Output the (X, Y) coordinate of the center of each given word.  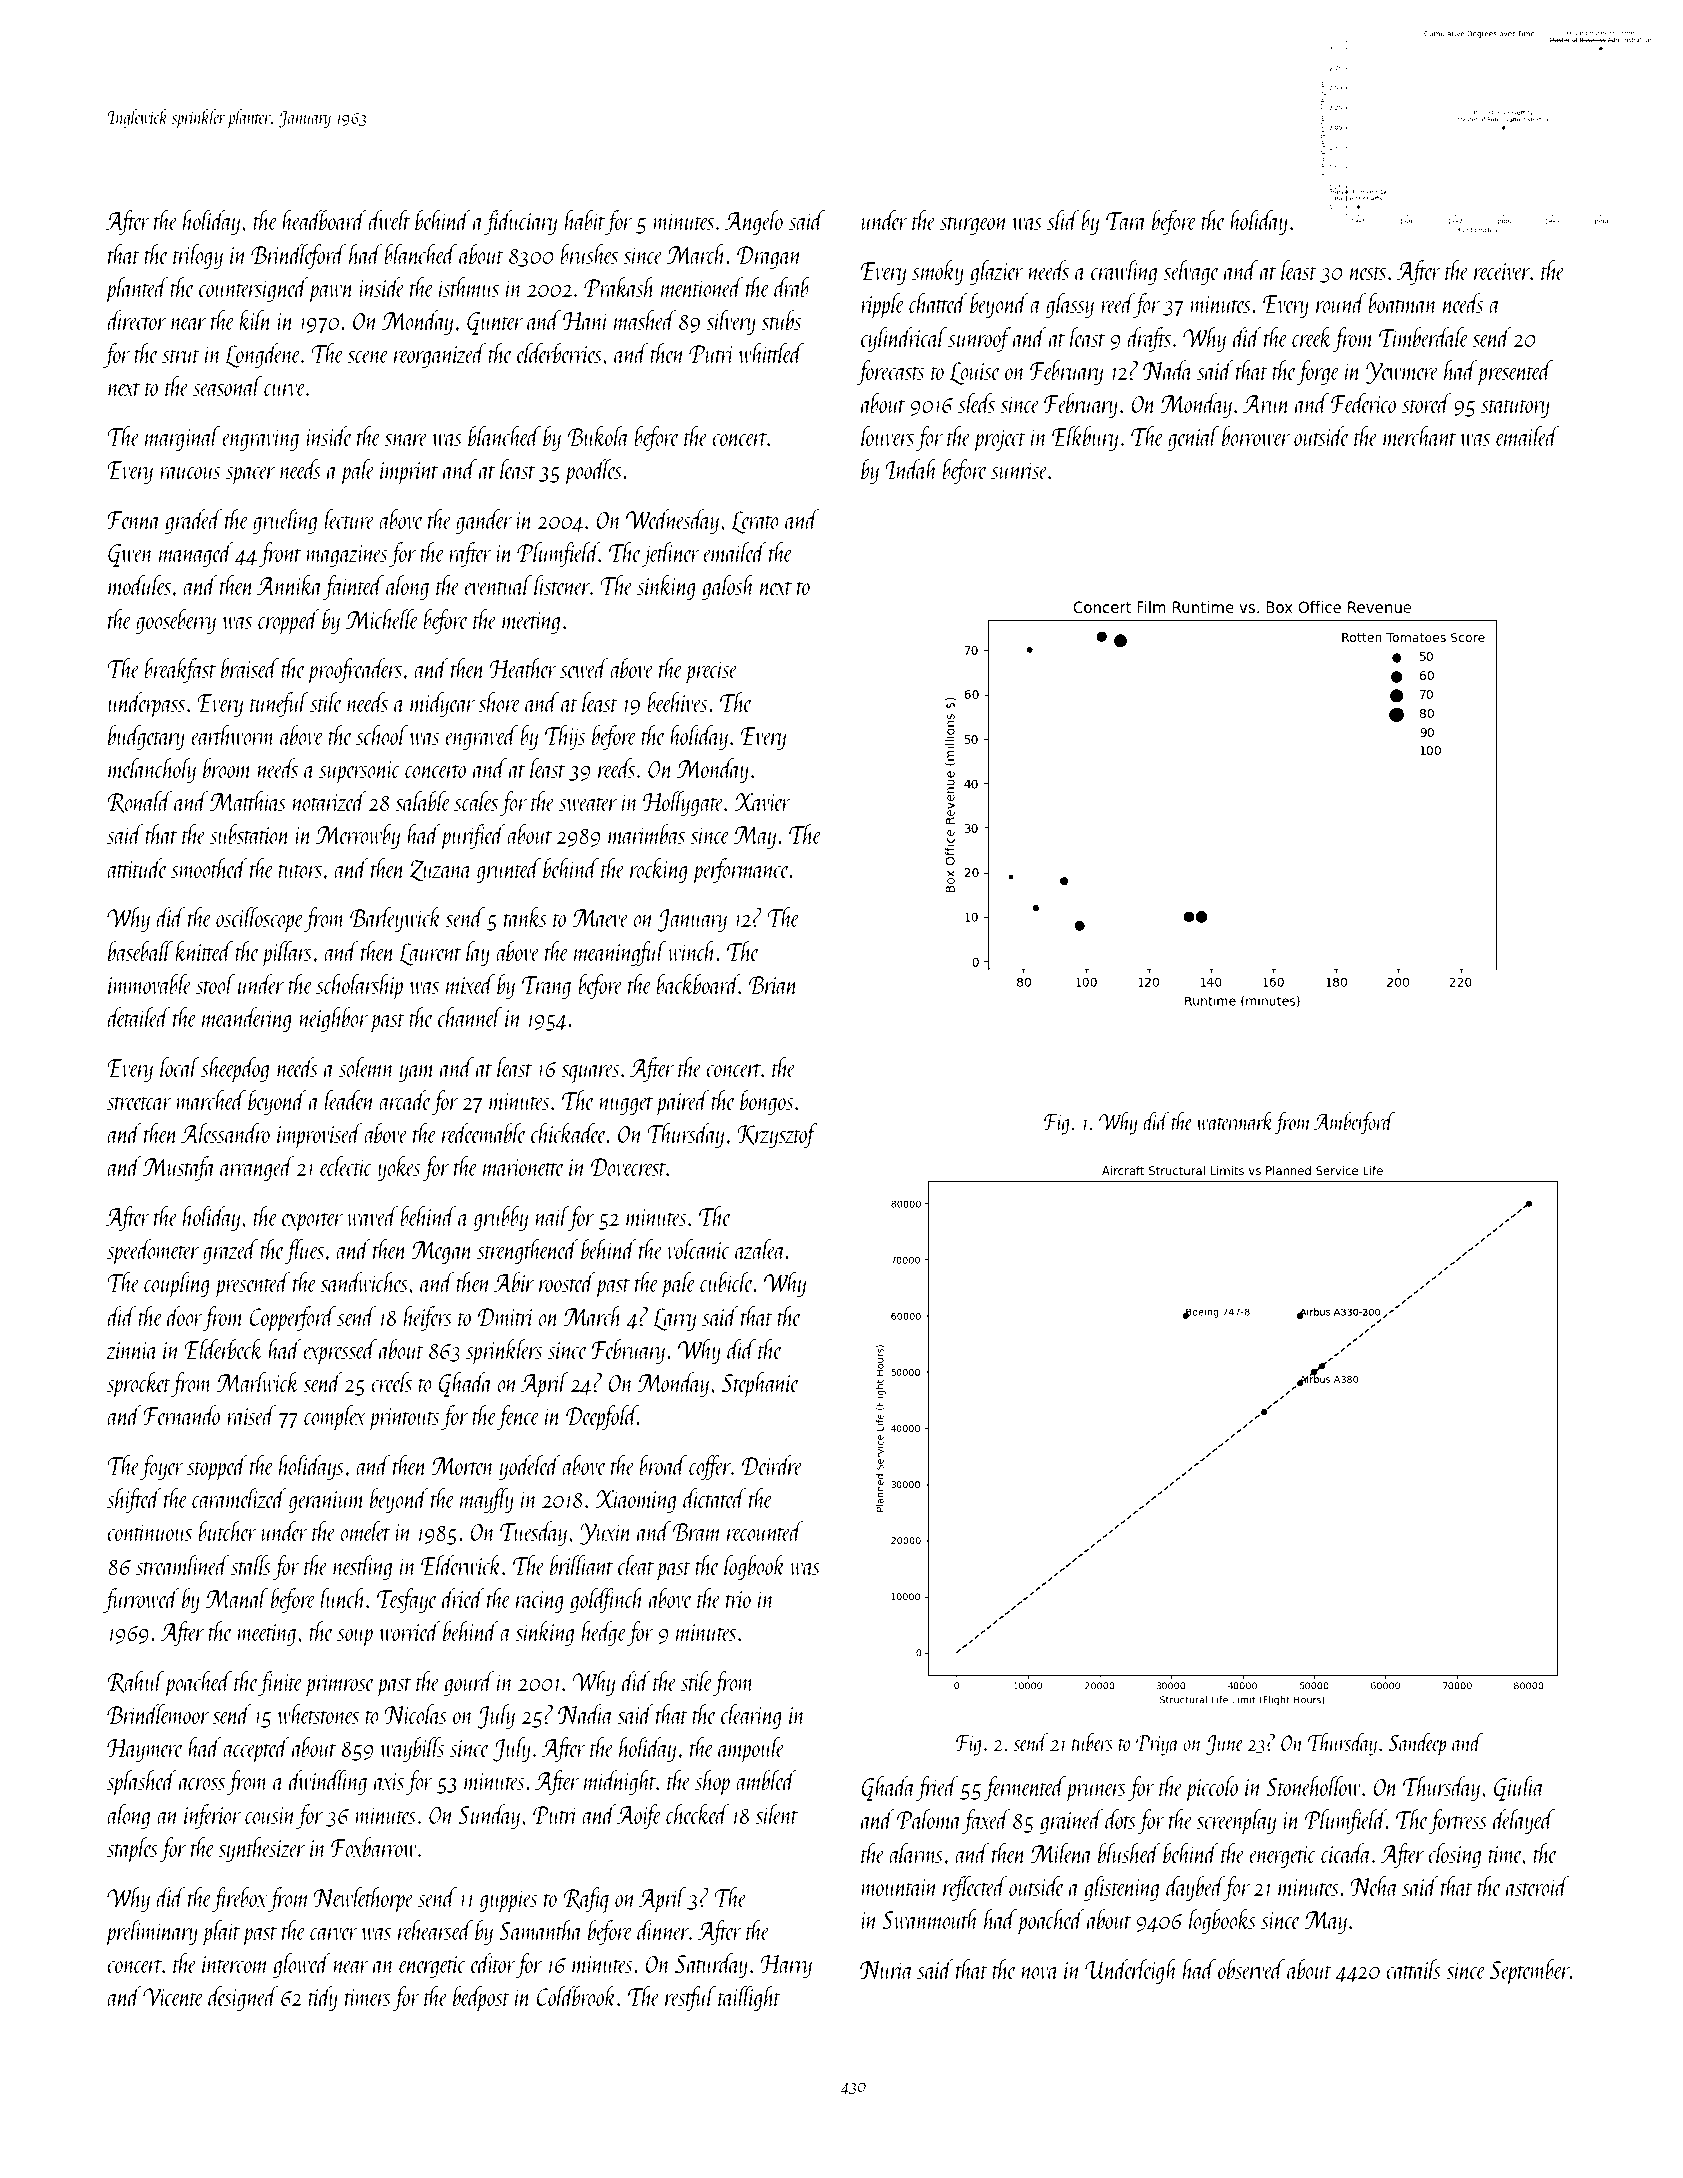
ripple (883, 306)
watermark (1235, 1121)
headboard (324, 220)
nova (1040, 1973)
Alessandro (225, 1133)
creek (1312, 337)
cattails (1413, 1969)
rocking (659, 870)
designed (243, 1998)
